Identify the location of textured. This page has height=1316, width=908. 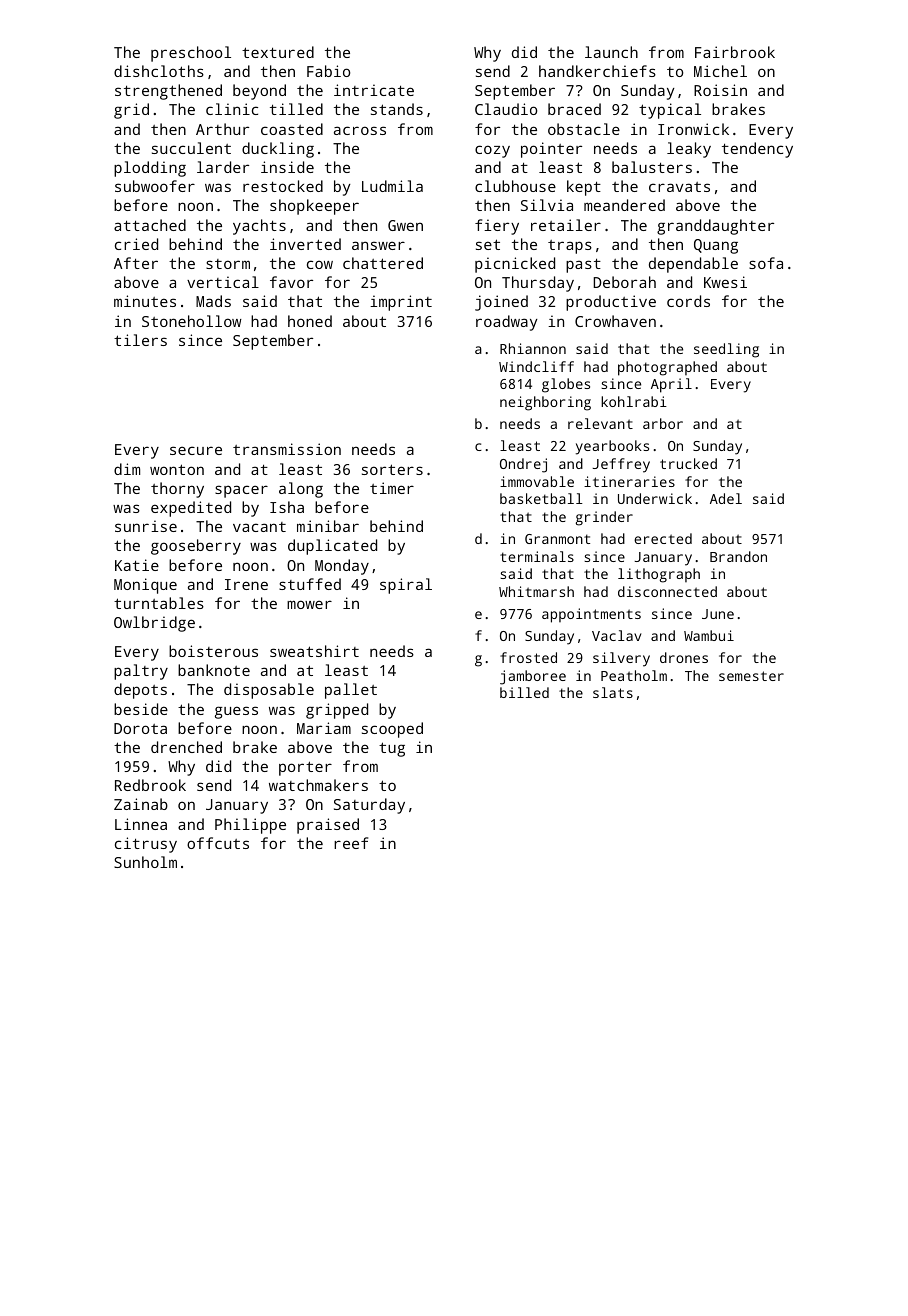
(278, 52).
